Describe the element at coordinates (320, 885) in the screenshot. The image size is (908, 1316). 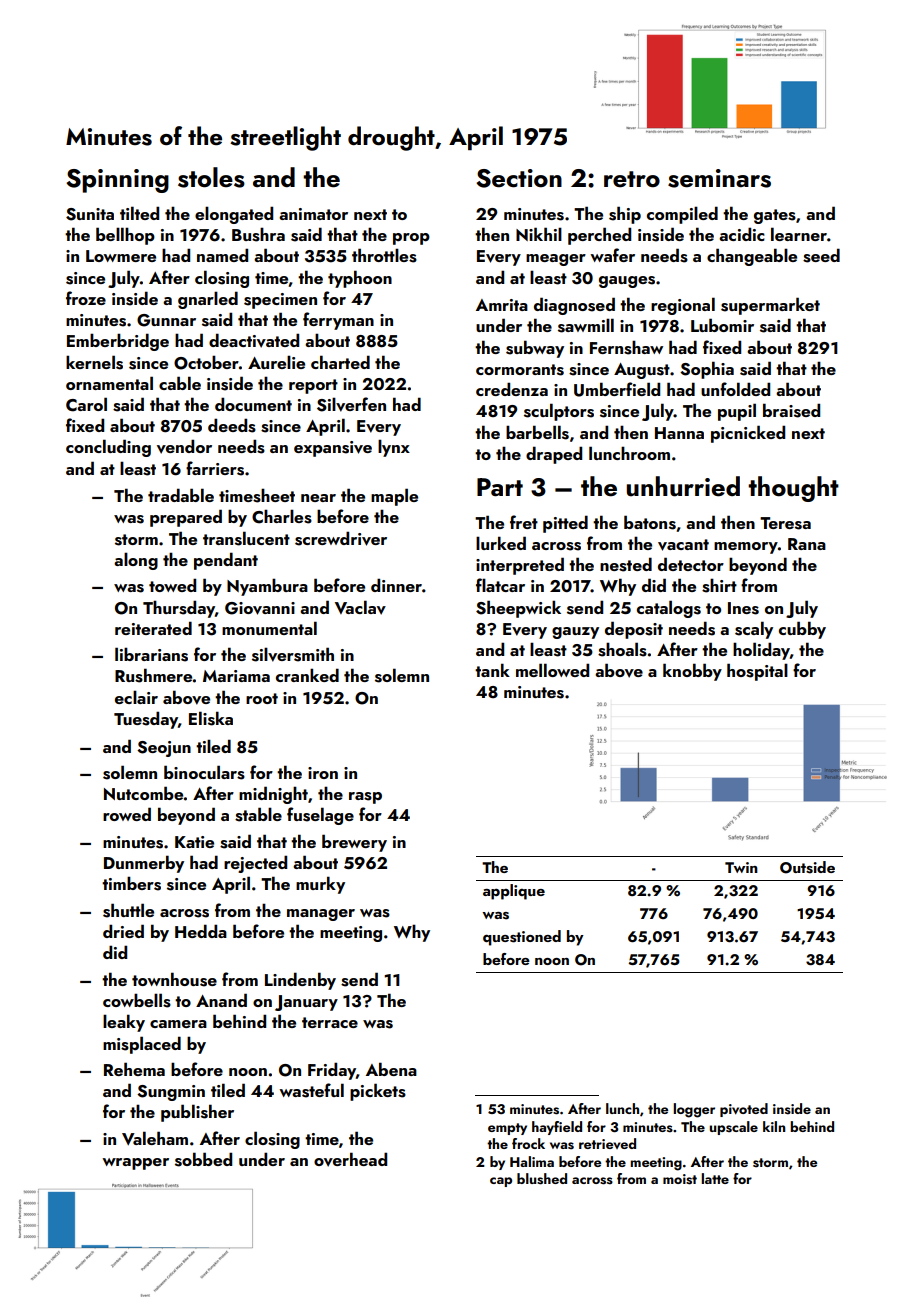
I see `murky` at that location.
